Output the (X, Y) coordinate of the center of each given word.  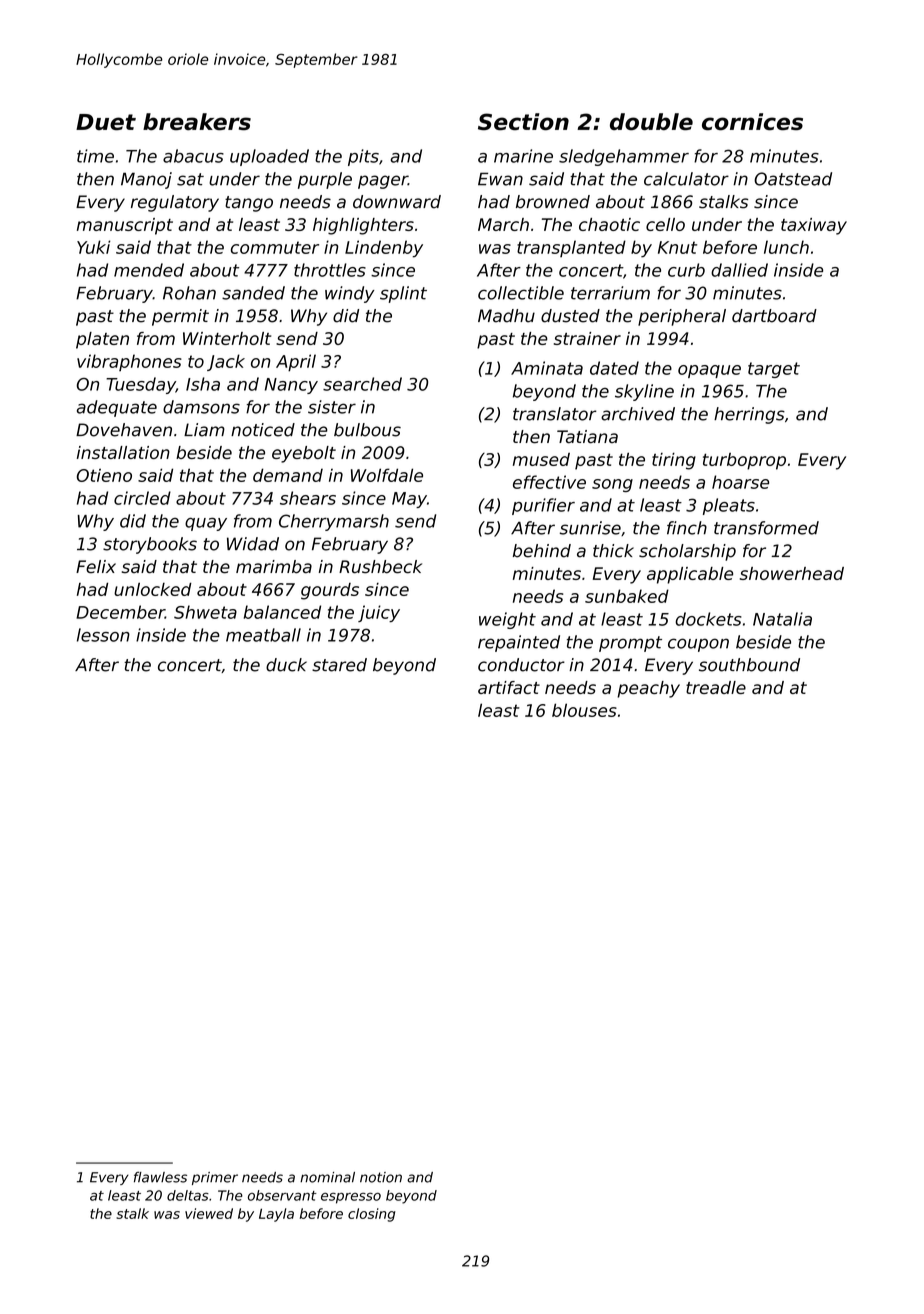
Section (523, 122)
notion (381, 1177)
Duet (106, 122)
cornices (752, 122)
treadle (716, 687)
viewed (209, 1213)
